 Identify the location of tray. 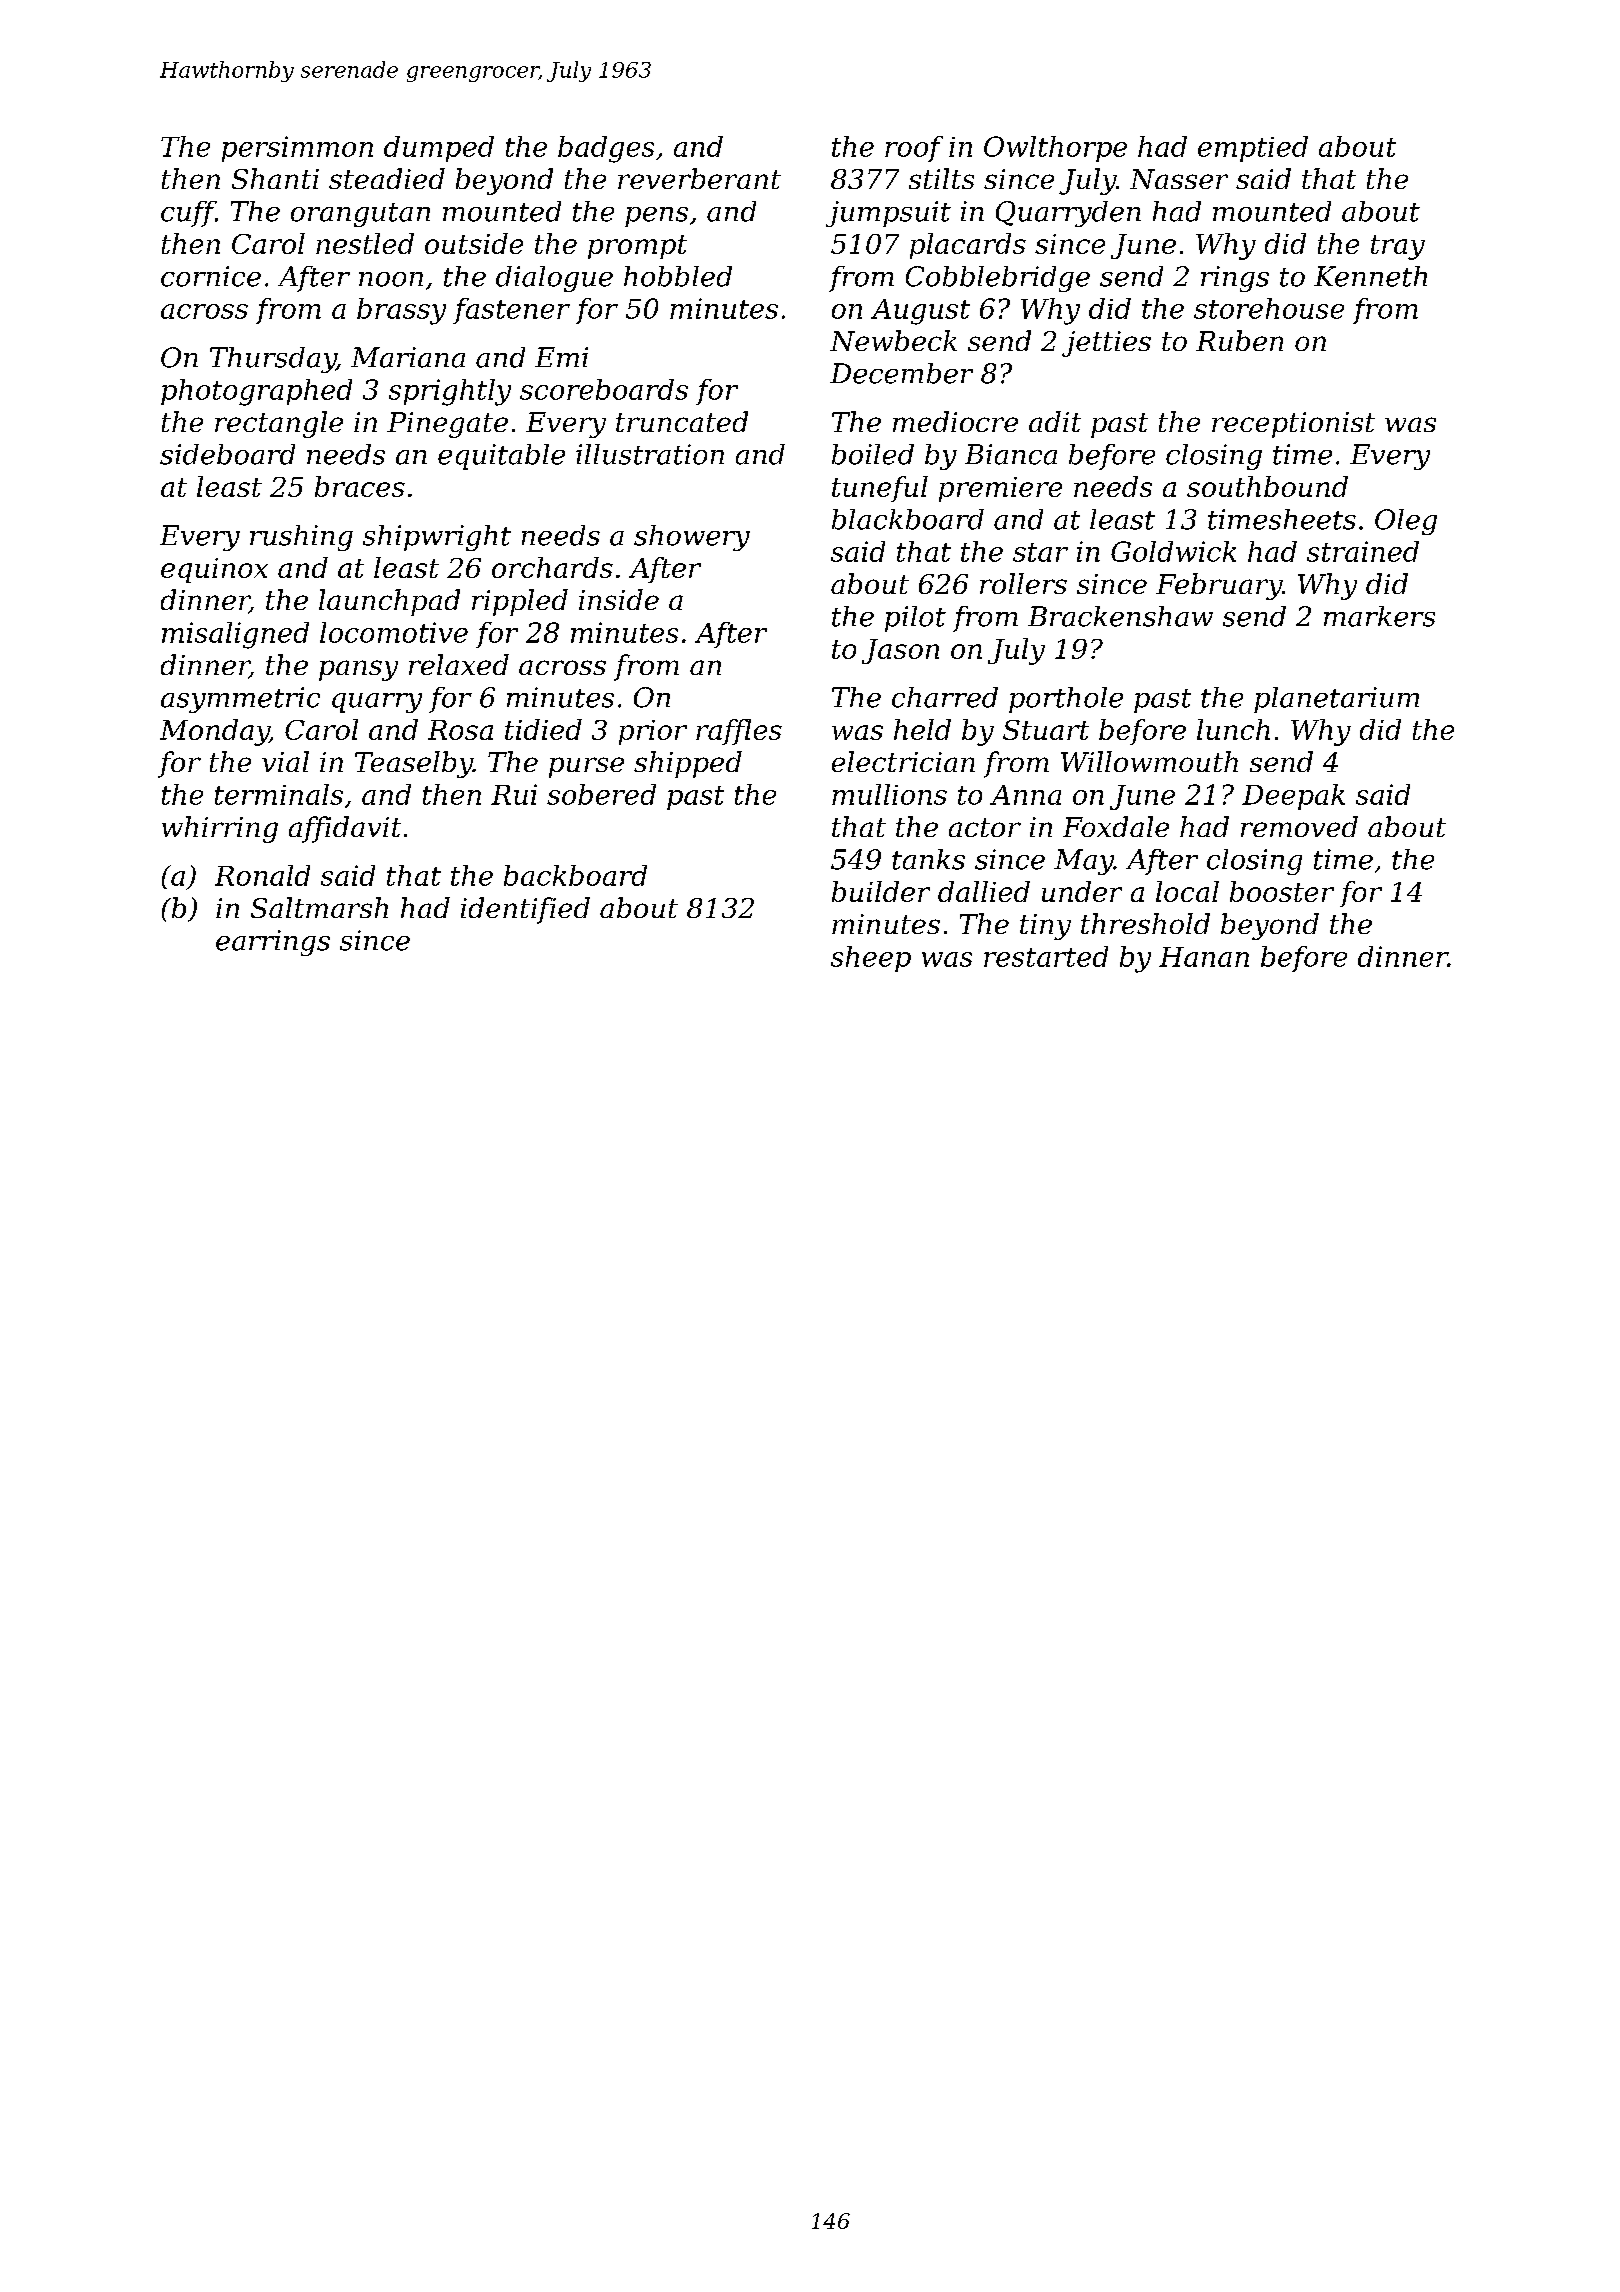
(1398, 247).
